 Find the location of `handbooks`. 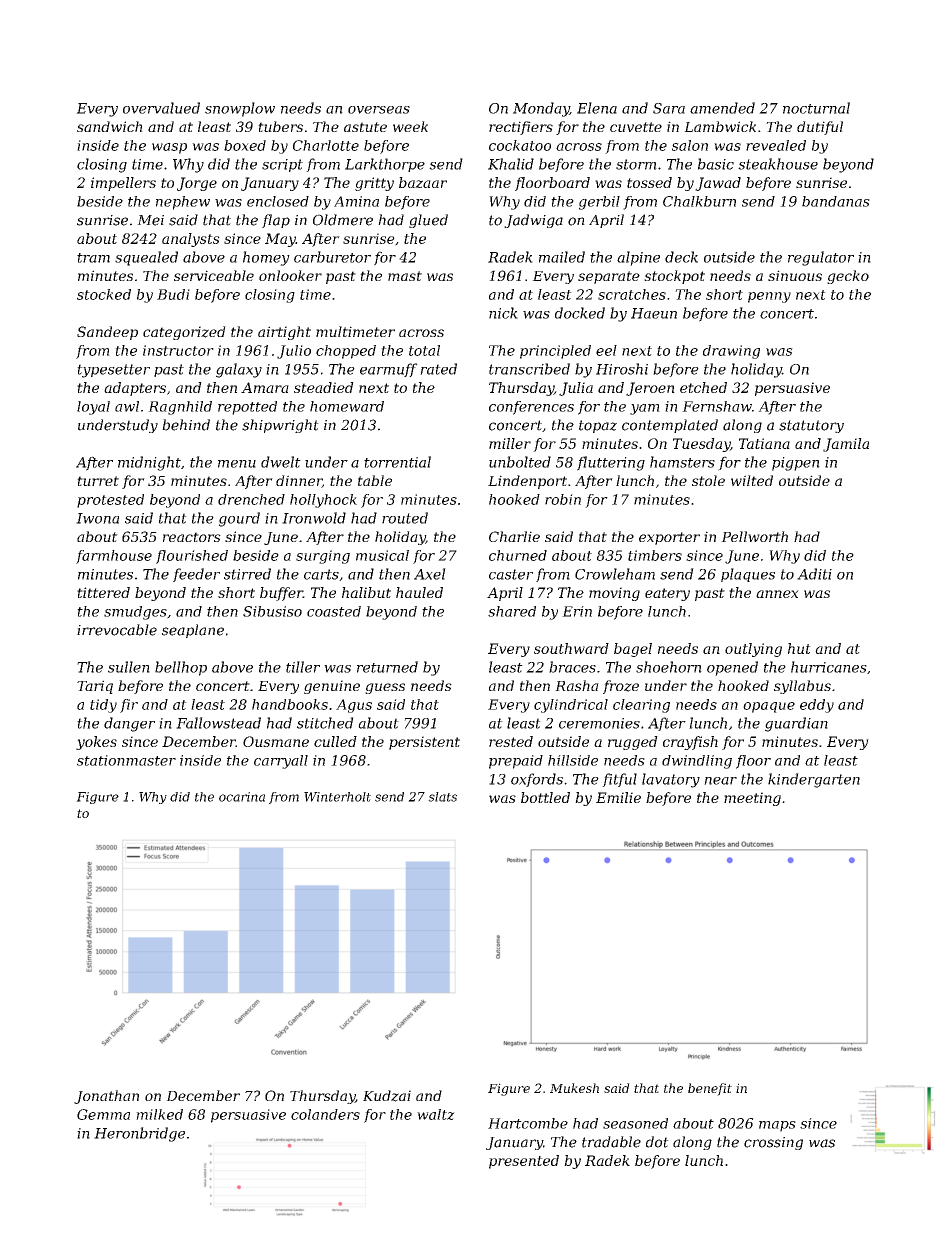

handbooks is located at coordinates (290, 704).
